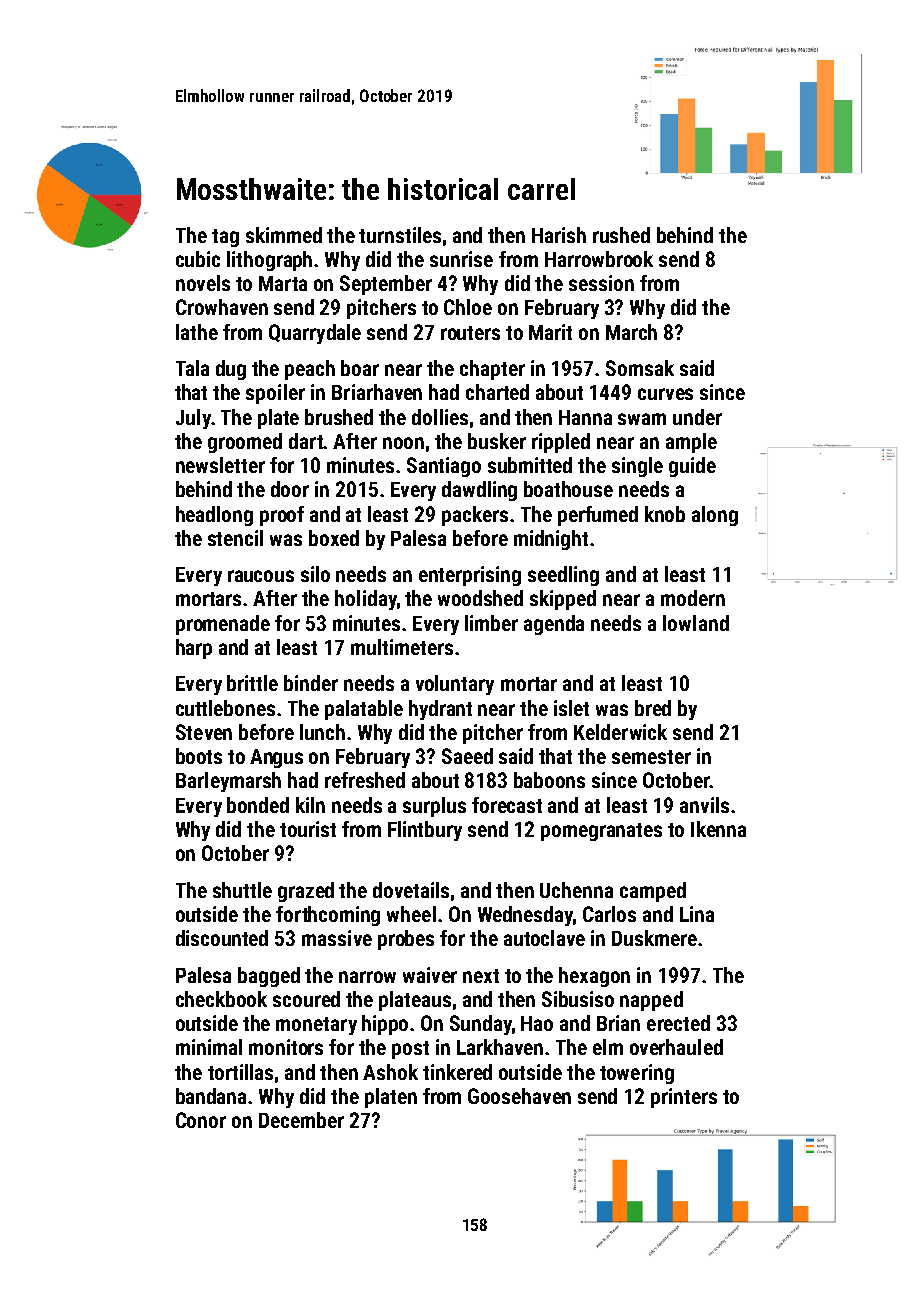  What do you see at coordinates (365, 780) in the screenshot?
I see `refreshed` at bounding box center [365, 780].
